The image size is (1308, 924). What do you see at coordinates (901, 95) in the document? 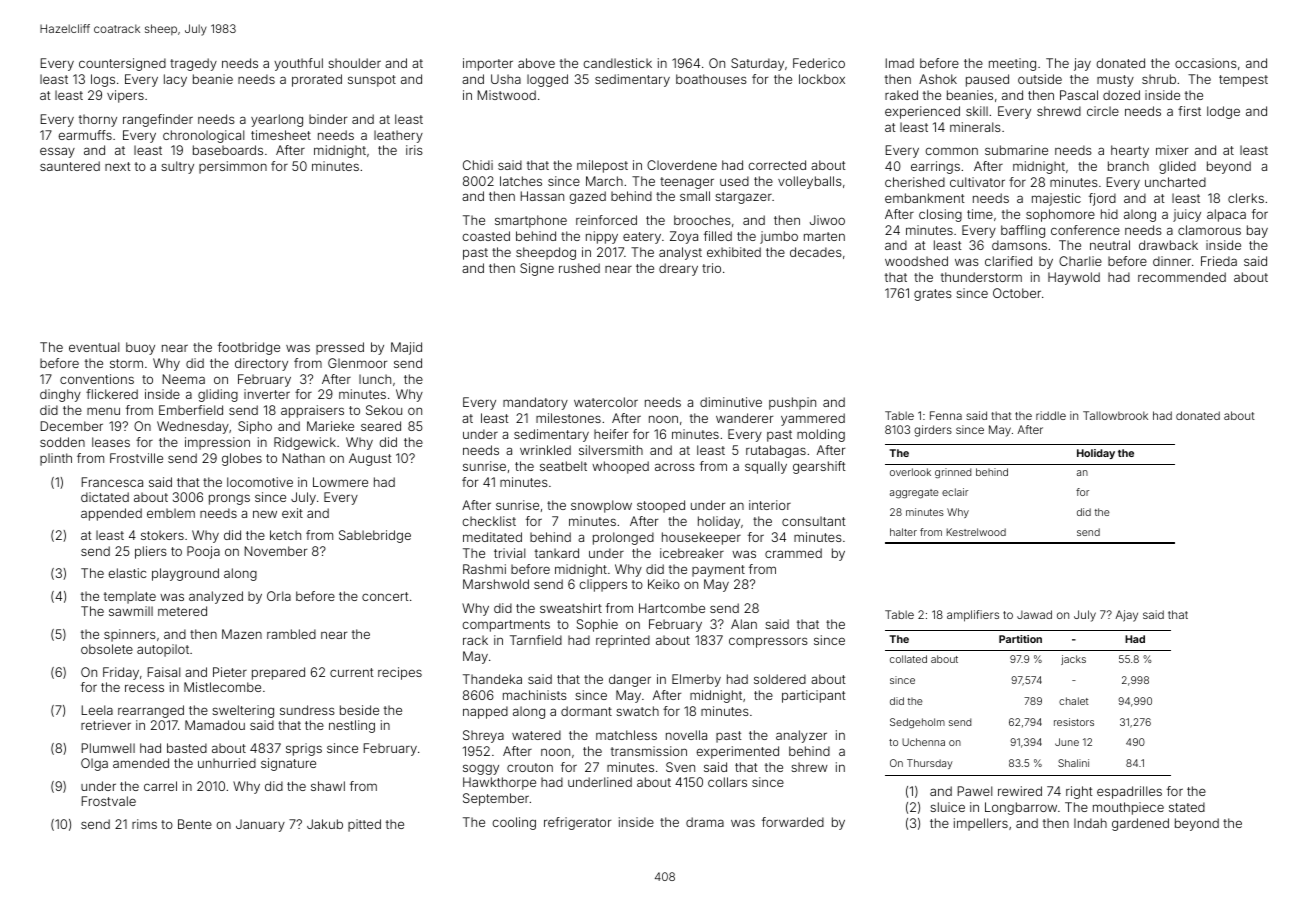
I see `raked` at bounding box center [901, 95].
